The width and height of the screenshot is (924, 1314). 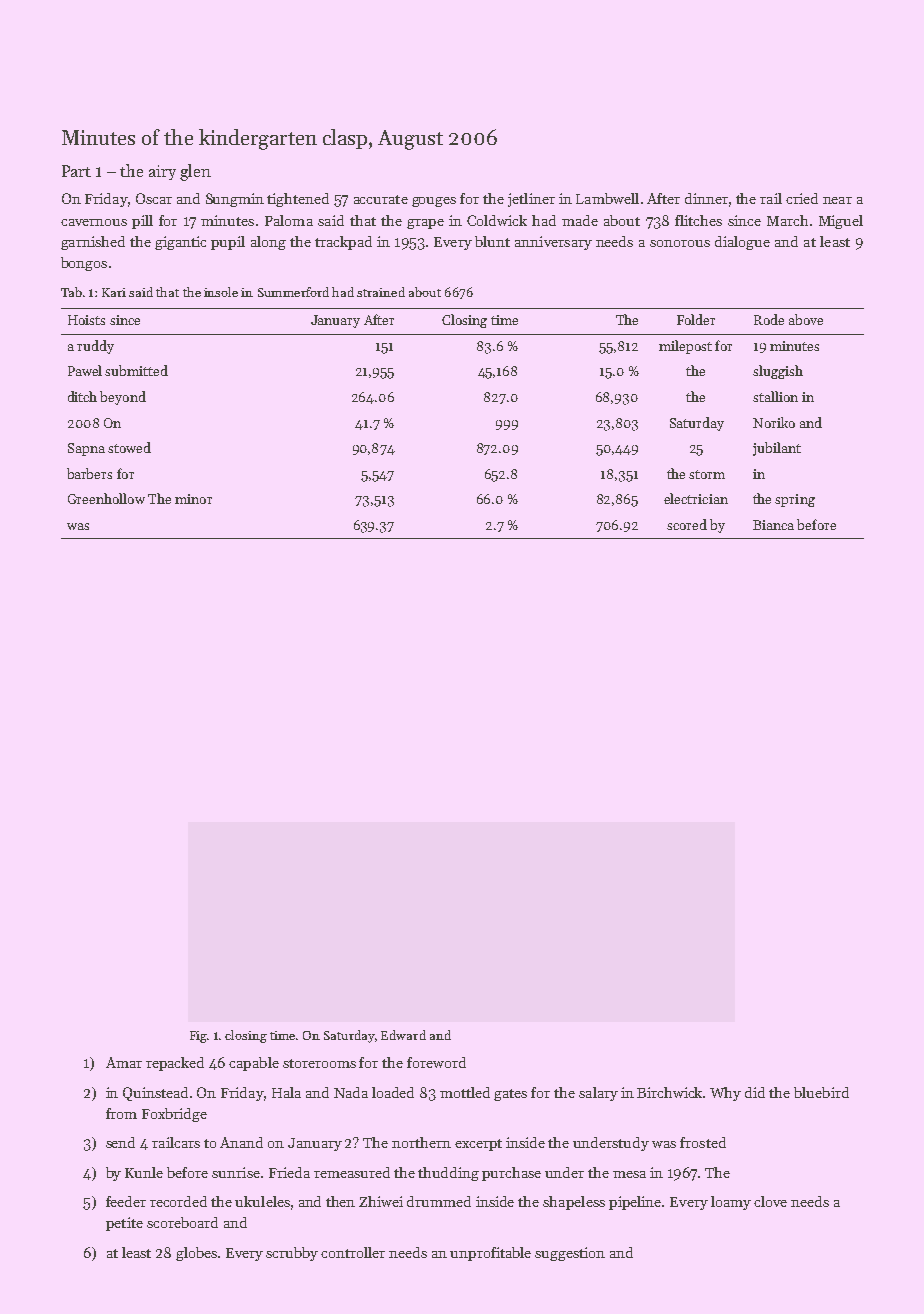 What do you see at coordinates (821, 1092) in the screenshot?
I see `bluebird` at bounding box center [821, 1092].
